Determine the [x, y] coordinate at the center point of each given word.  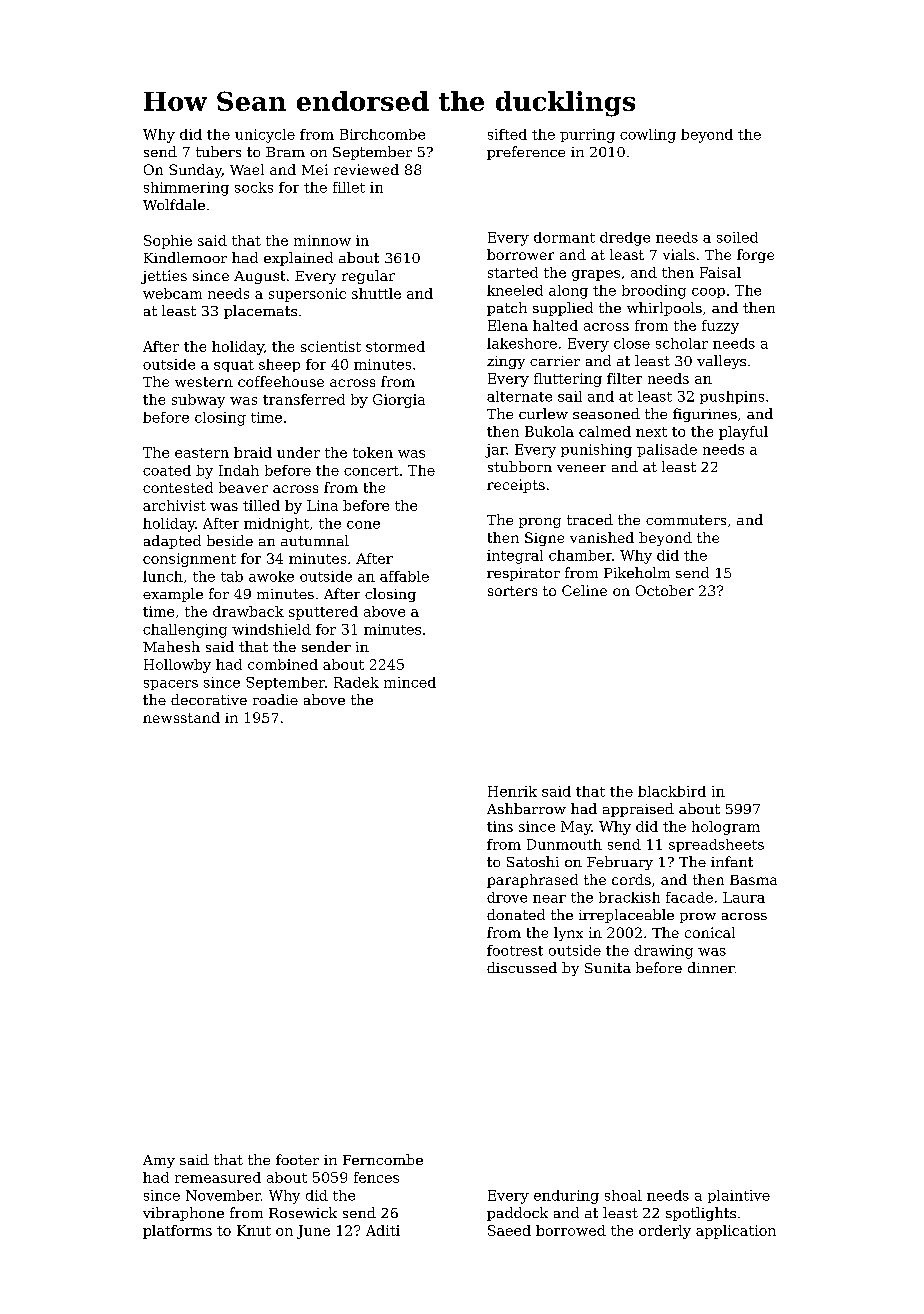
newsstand [181, 717]
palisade [667, 450]
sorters [512, 591]
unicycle [265, 136]
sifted [507, 134]
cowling [648, 136]
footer [297, 1159]
